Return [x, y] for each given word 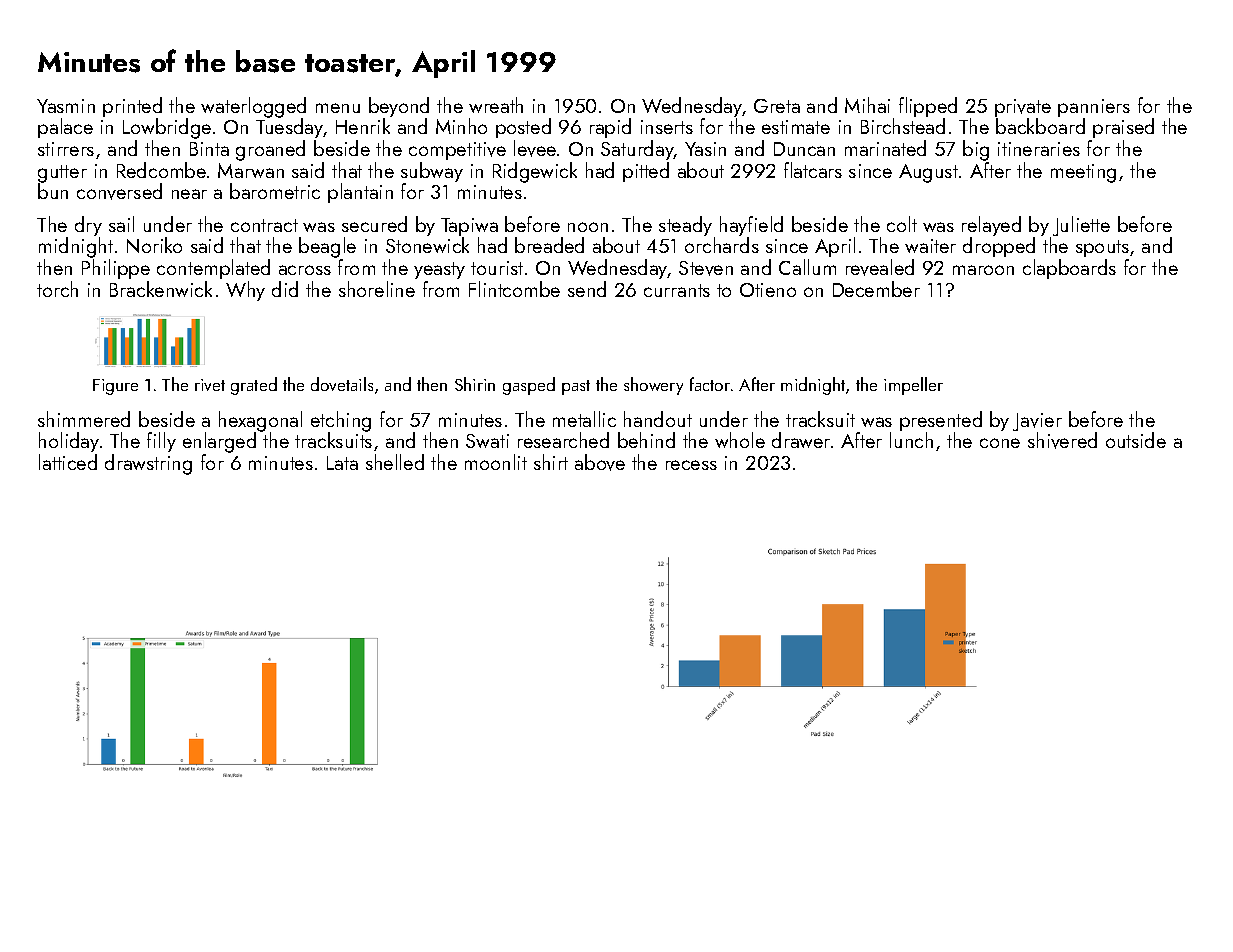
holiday [69, 442]
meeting [1083, 173]
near [189, 194]
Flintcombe [514, 289]
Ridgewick [535, 172]
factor [710, 384]
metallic [584, 419]
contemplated [213, 269]
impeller [913, 386]
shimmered [84, 419]
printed [132, 107]
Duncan [804, 149]
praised [1123, 128]
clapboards [1069, 269]
